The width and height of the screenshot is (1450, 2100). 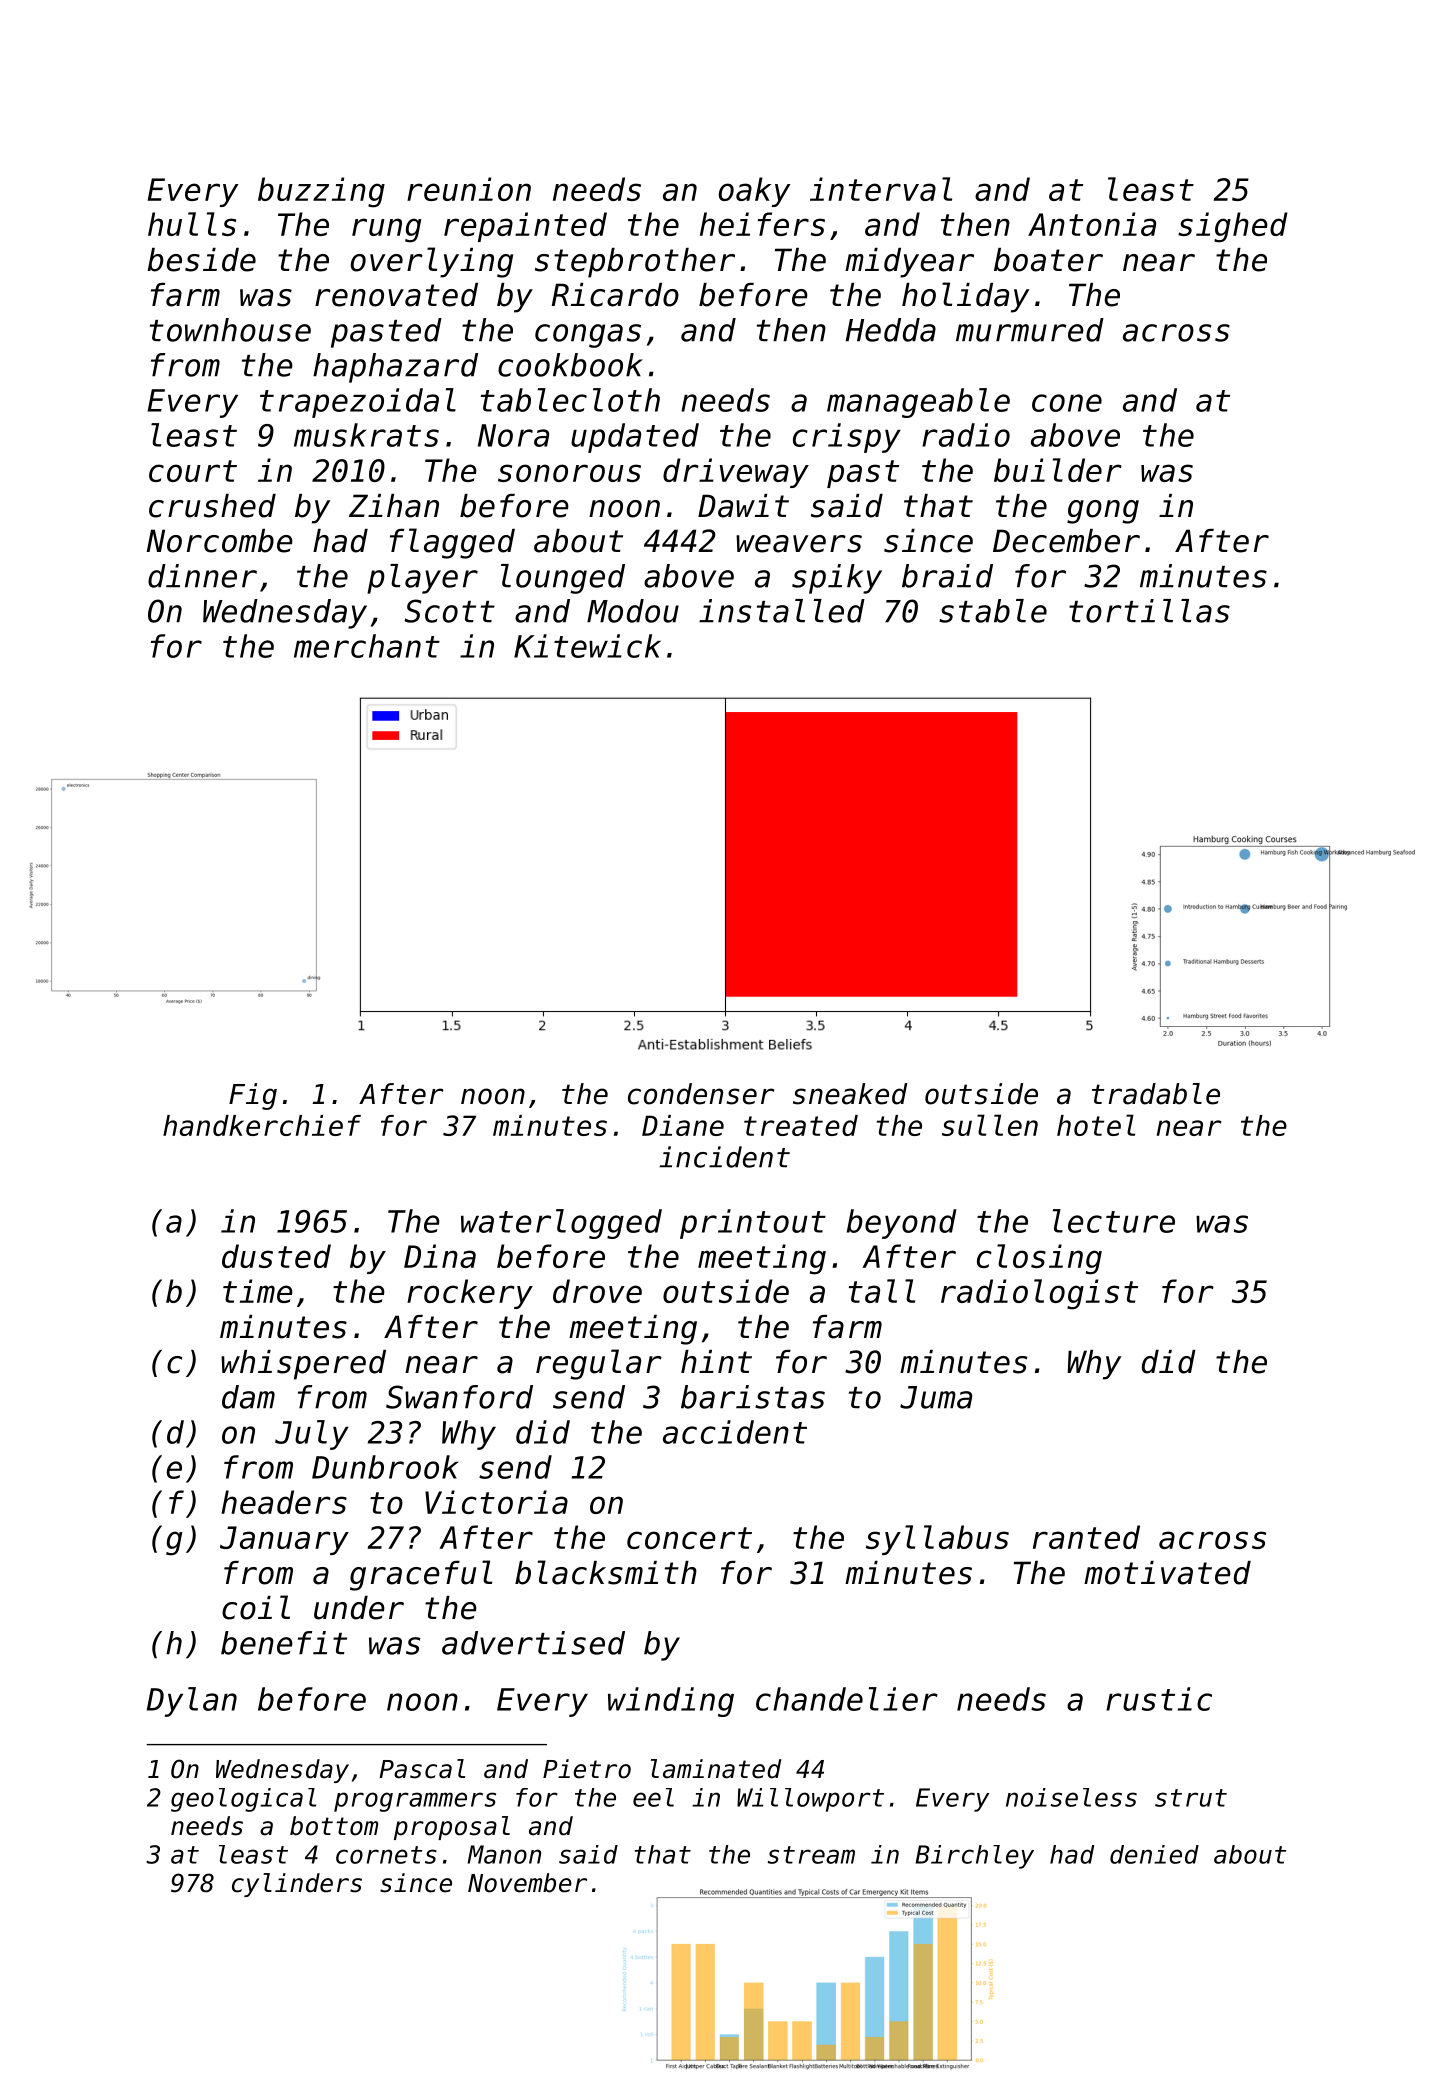 What do you see at coordinates (689, 1538) in the screenshot?
I see `concert` at bounding box center [689, 1538].
